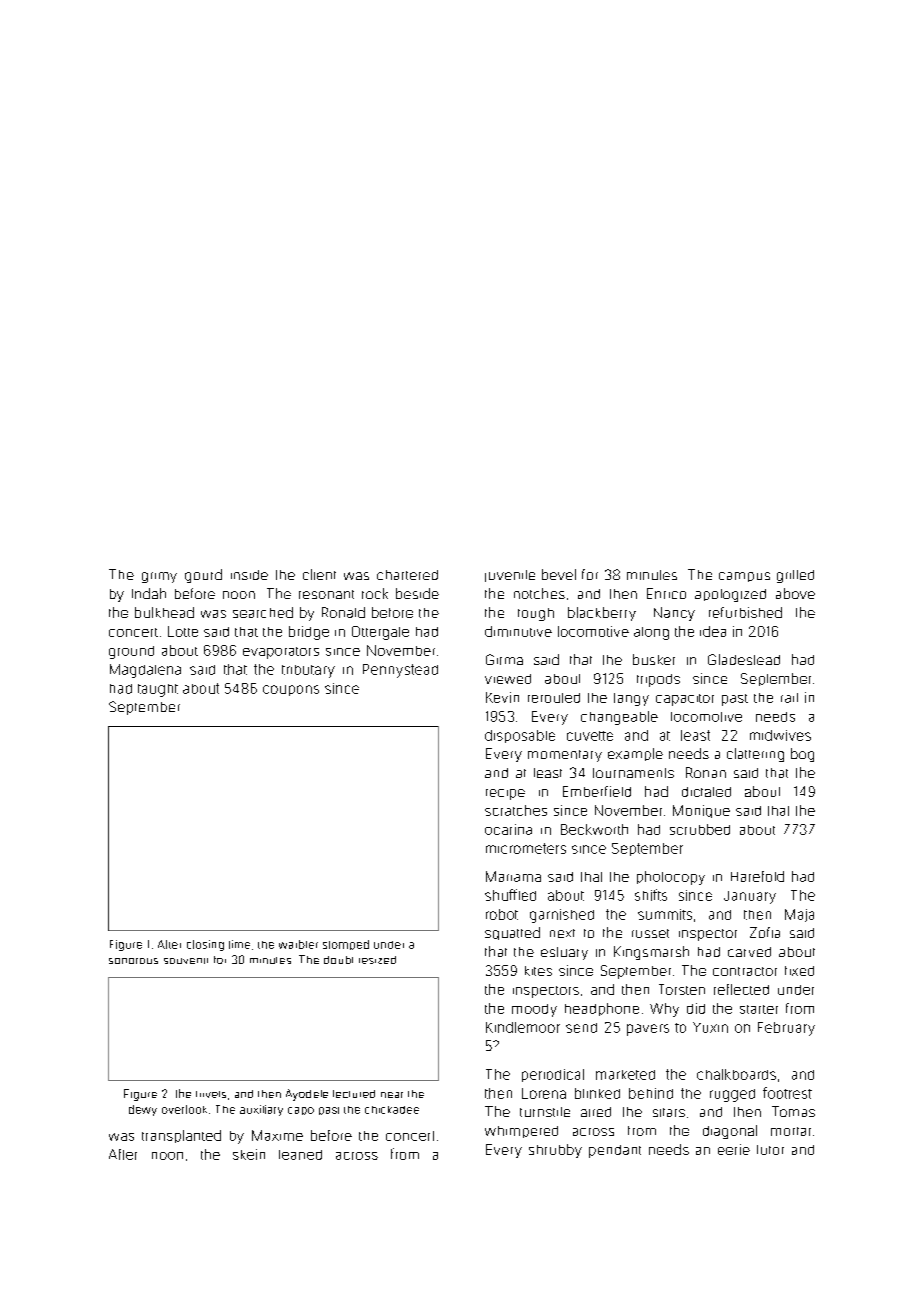  Describe the element at coordinates (706, 772) in the page. I see `Ronan` at that location.
